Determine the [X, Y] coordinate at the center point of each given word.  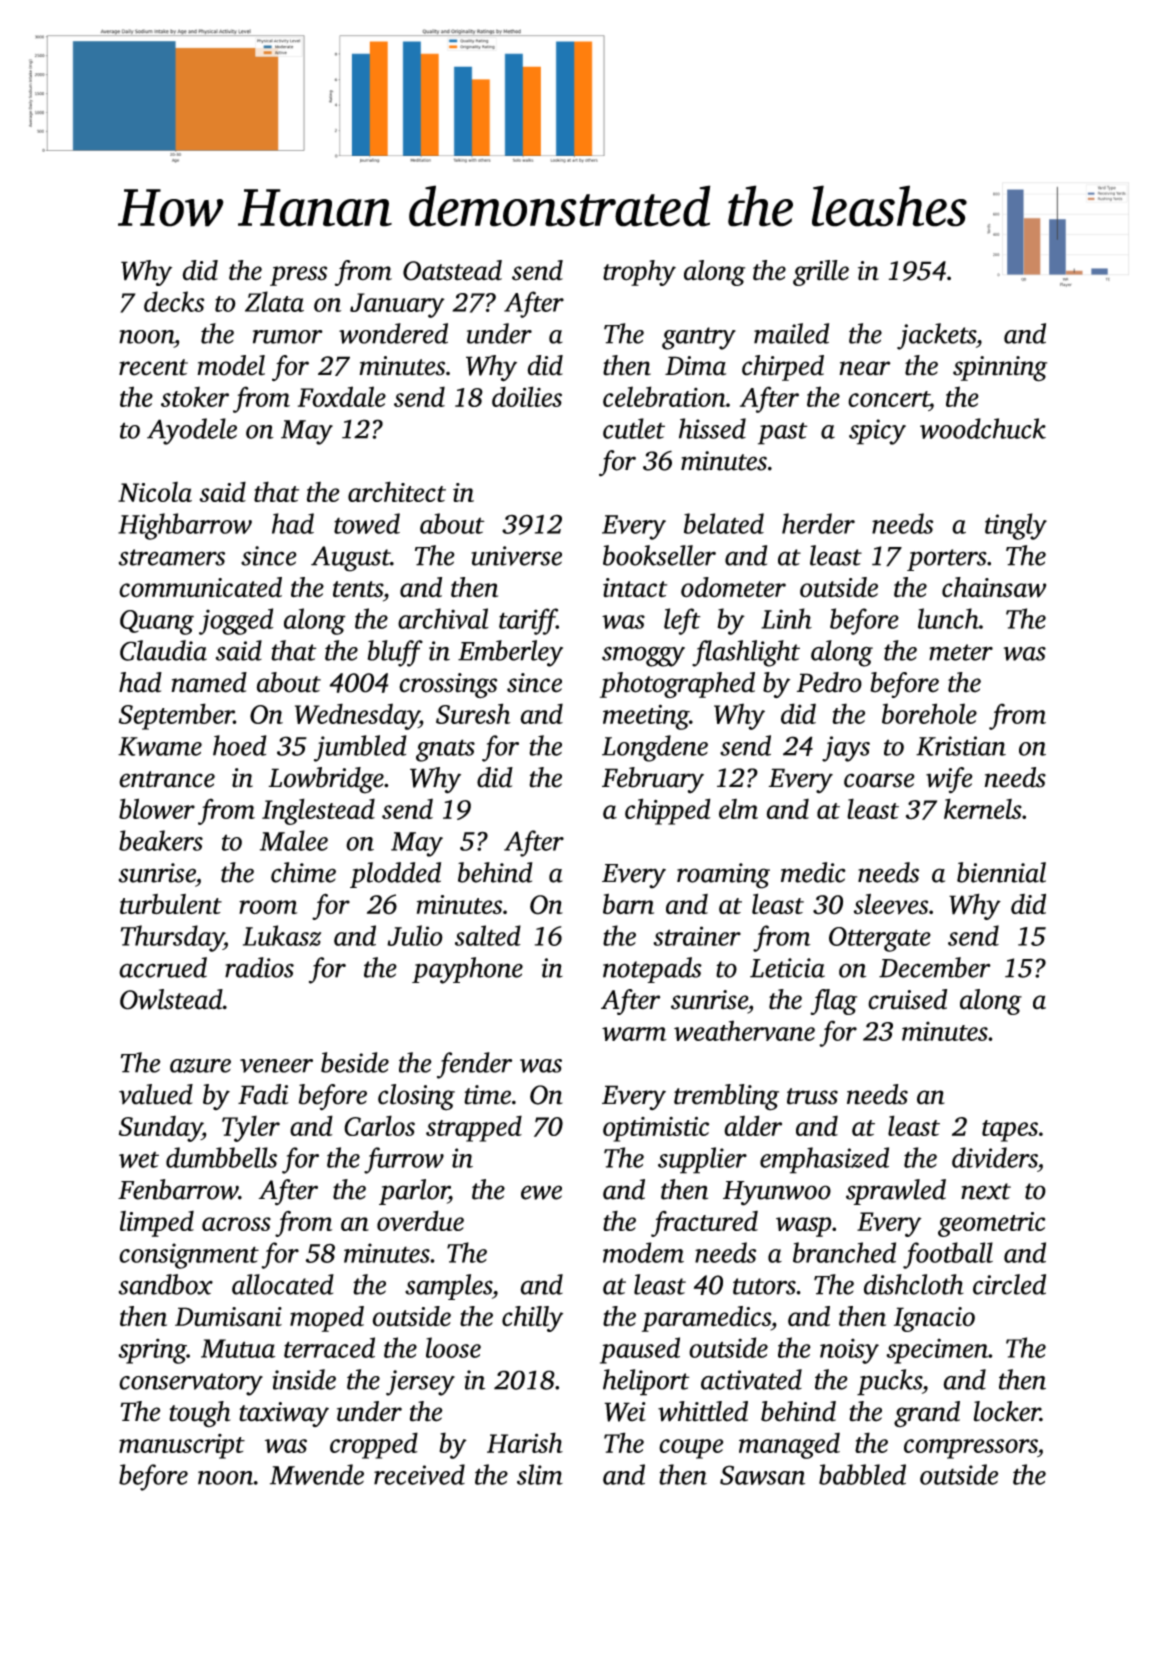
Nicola [155, 492]
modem [643, 1252]
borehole [929, 713]
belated [724, 523]
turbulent [171, 904]
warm [634, 1034]
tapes [1010, 1131]
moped [327, 1319]
